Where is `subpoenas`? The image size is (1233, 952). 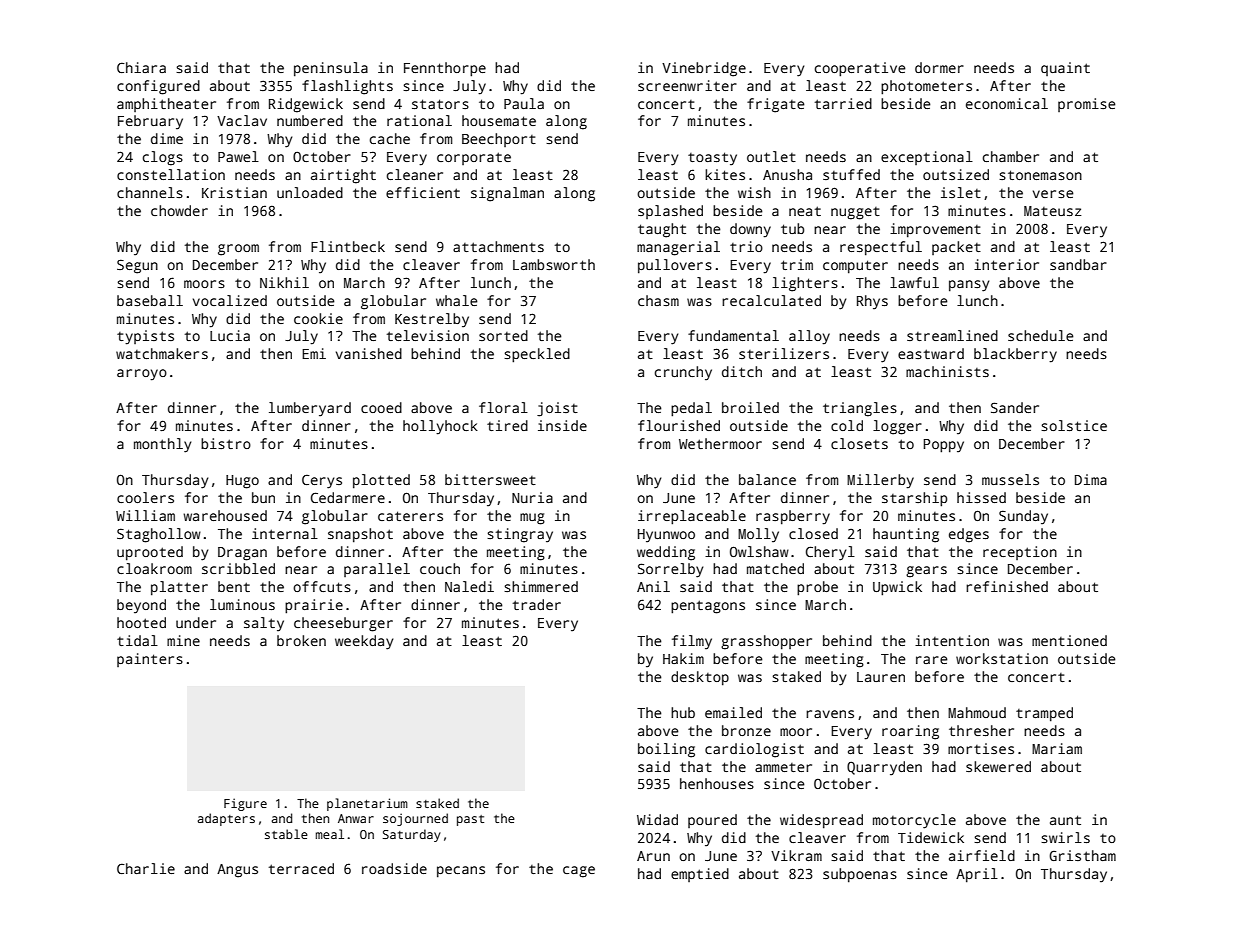 subpoenas is located at coordinates (860, 875).
